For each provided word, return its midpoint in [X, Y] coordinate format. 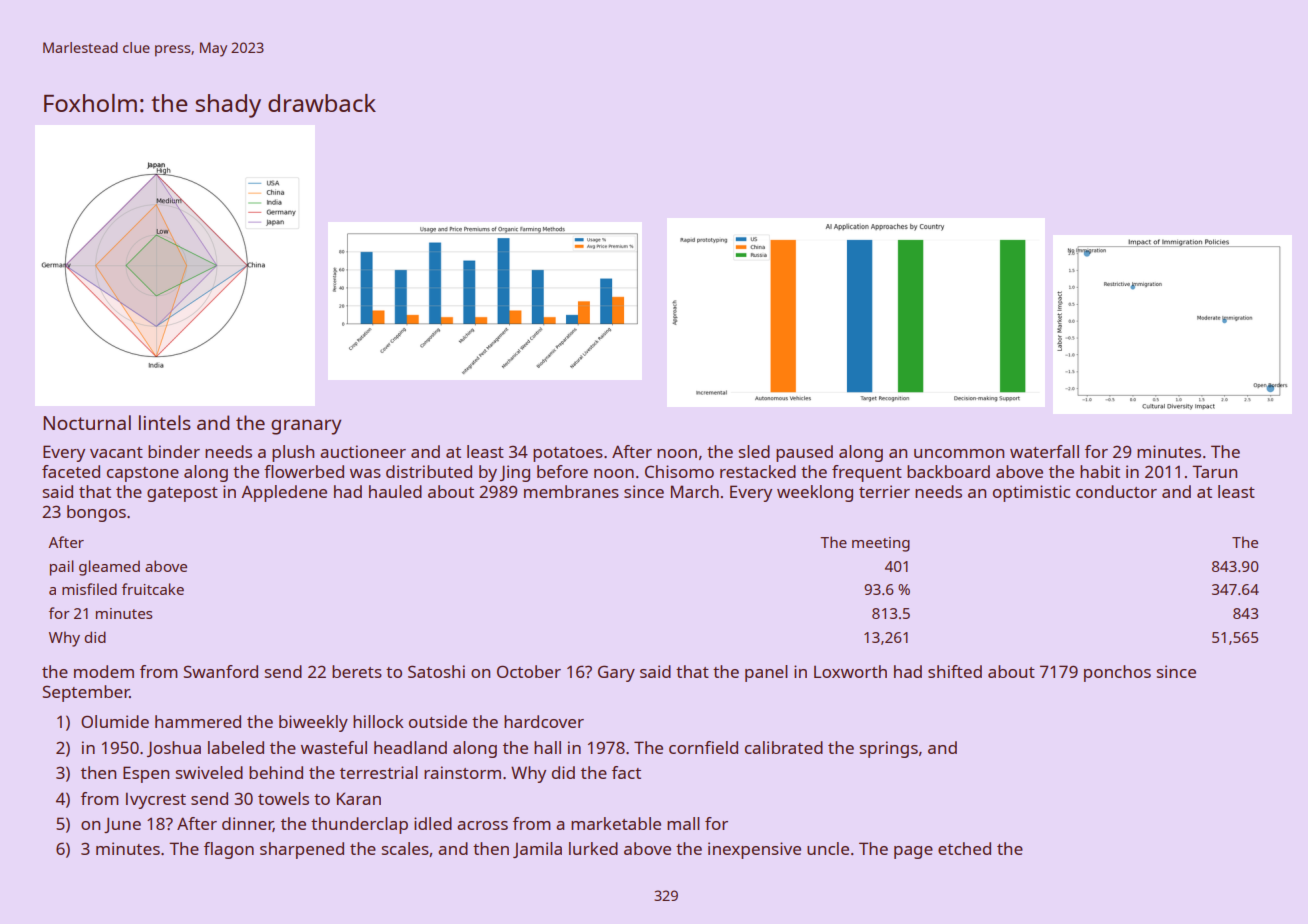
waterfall [1044, 451]
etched [964, 848]
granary [306, 427]
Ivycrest [156, 800]
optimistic [1031, 493]
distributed [429, 471]
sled [754, 451]
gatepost [182, 494]
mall [683, 823]
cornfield [703, 747]
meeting [881, 544]
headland [410, 747]
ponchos [1117, 673]
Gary [616, 673]
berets [357, 671]
